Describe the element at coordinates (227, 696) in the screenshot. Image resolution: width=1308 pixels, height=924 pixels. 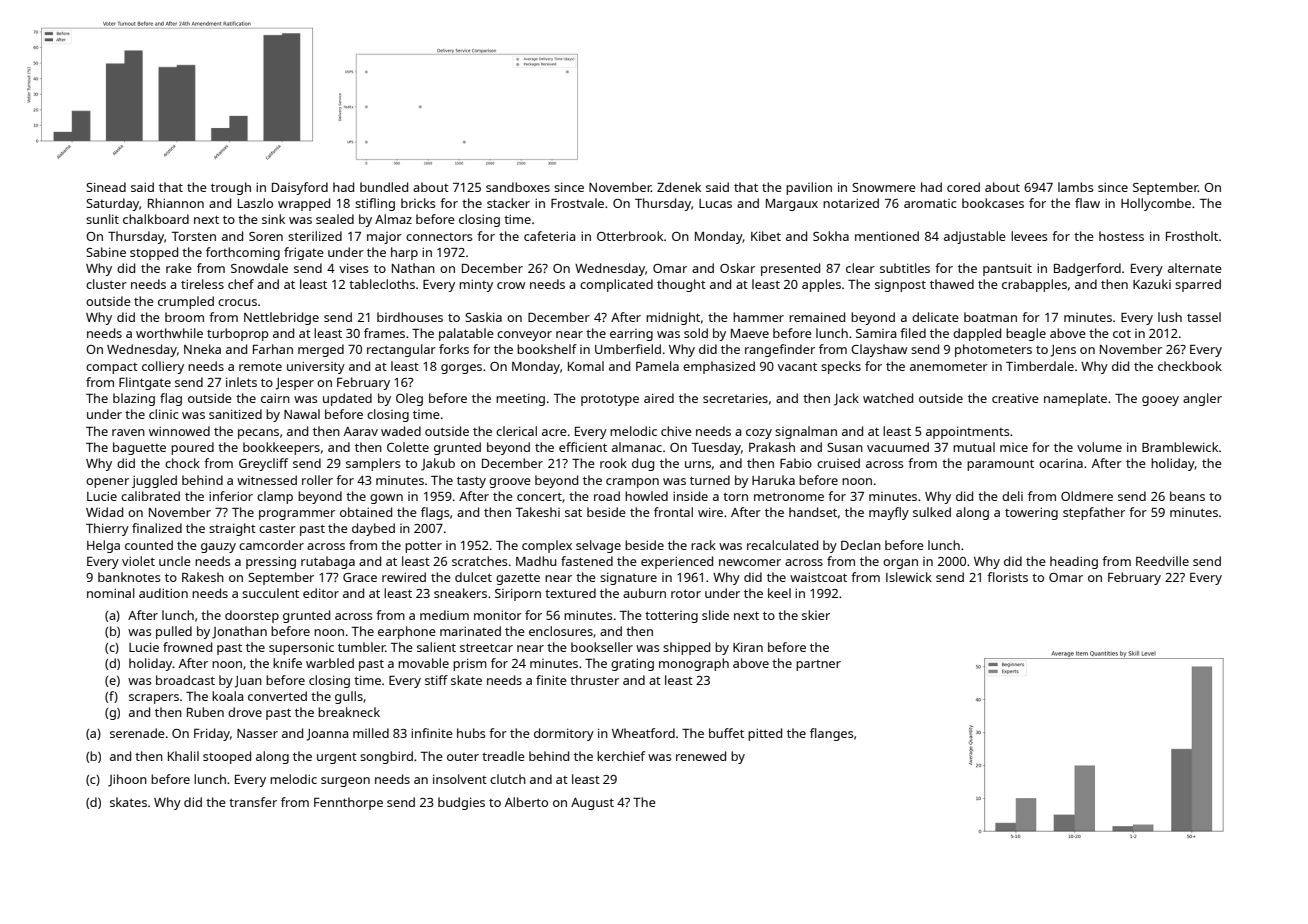
I see `koala` at that location.
